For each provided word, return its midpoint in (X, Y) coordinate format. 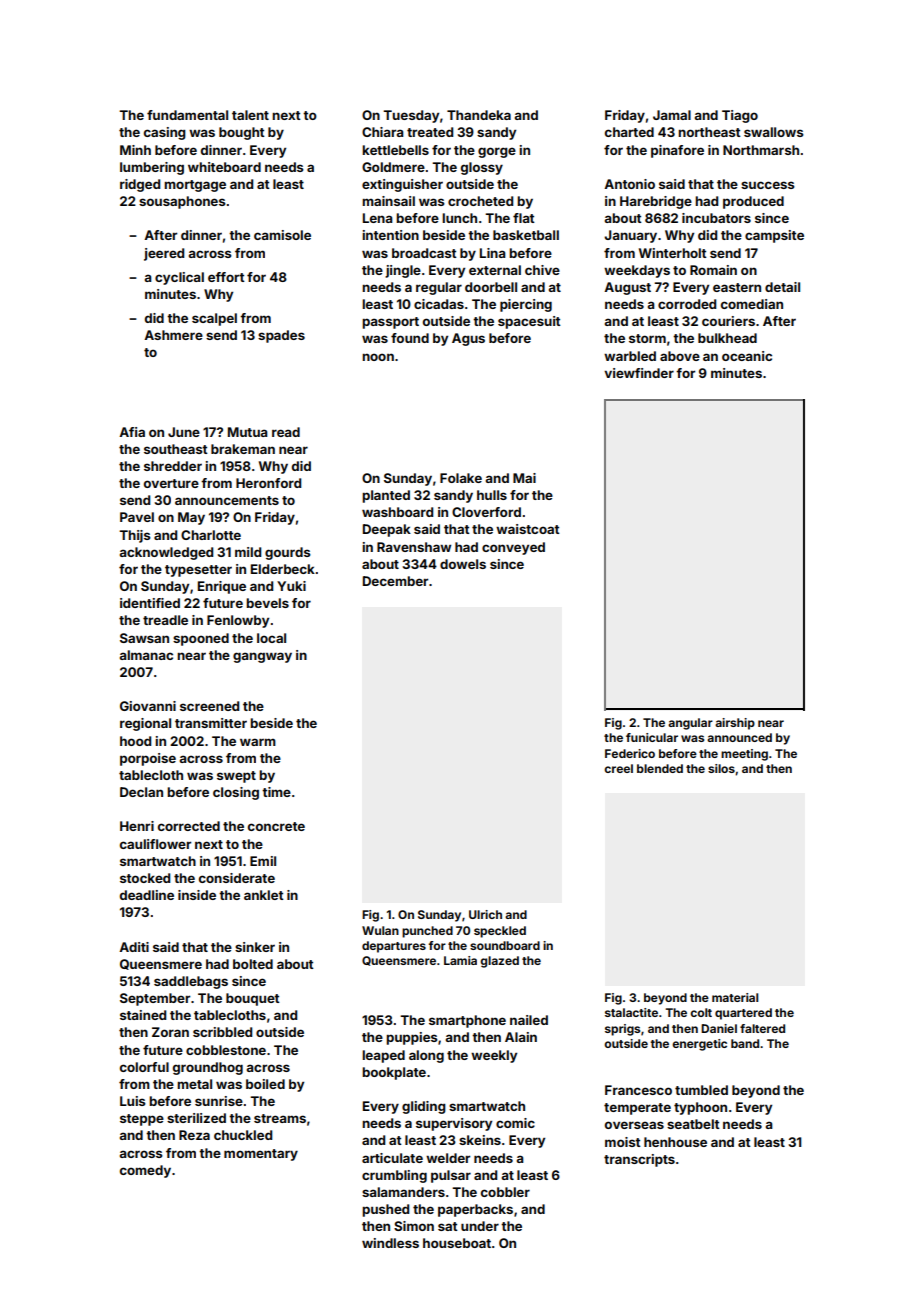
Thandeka (479, 115)
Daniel (719, 1028)
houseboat (457, 1243)
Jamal (672, 115)
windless (390, 1243)
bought (242, 133)
